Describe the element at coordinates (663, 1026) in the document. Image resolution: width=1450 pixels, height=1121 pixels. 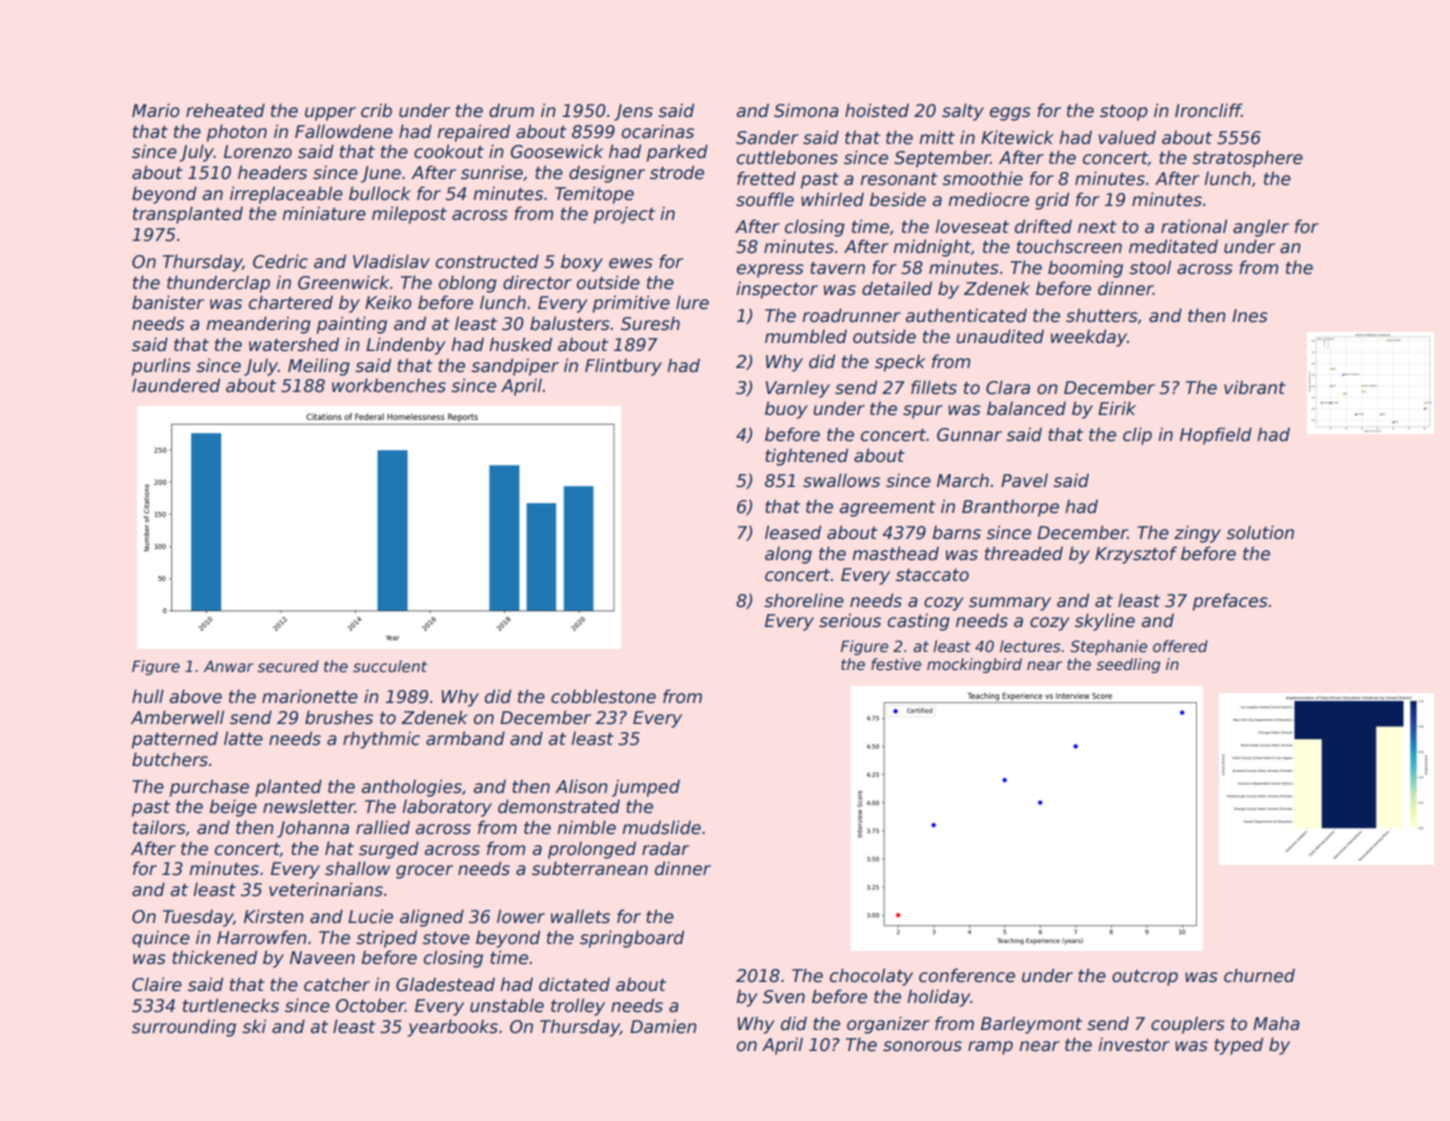
I see `Damien` at that location.
